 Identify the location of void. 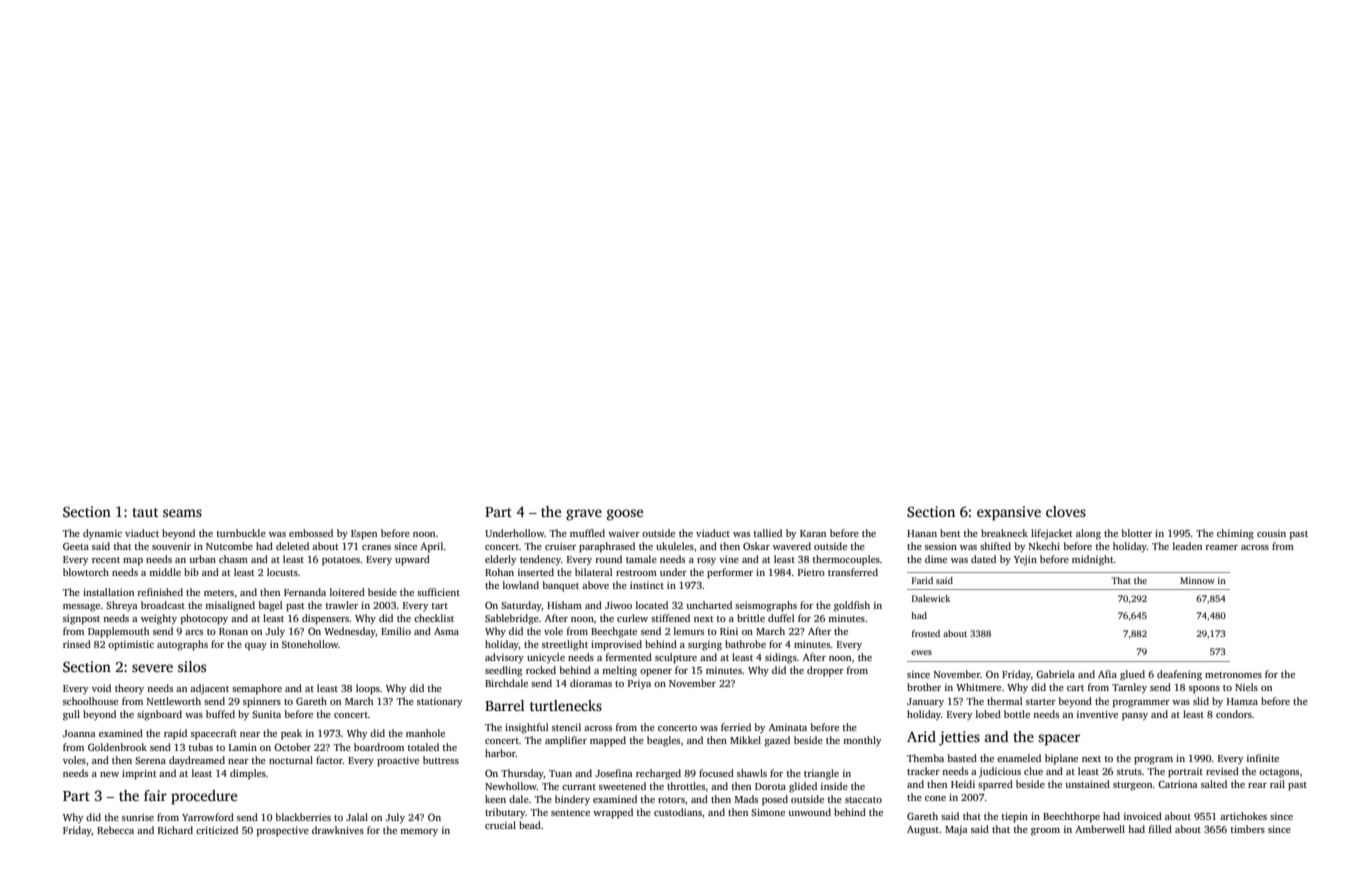
(101, 688).
